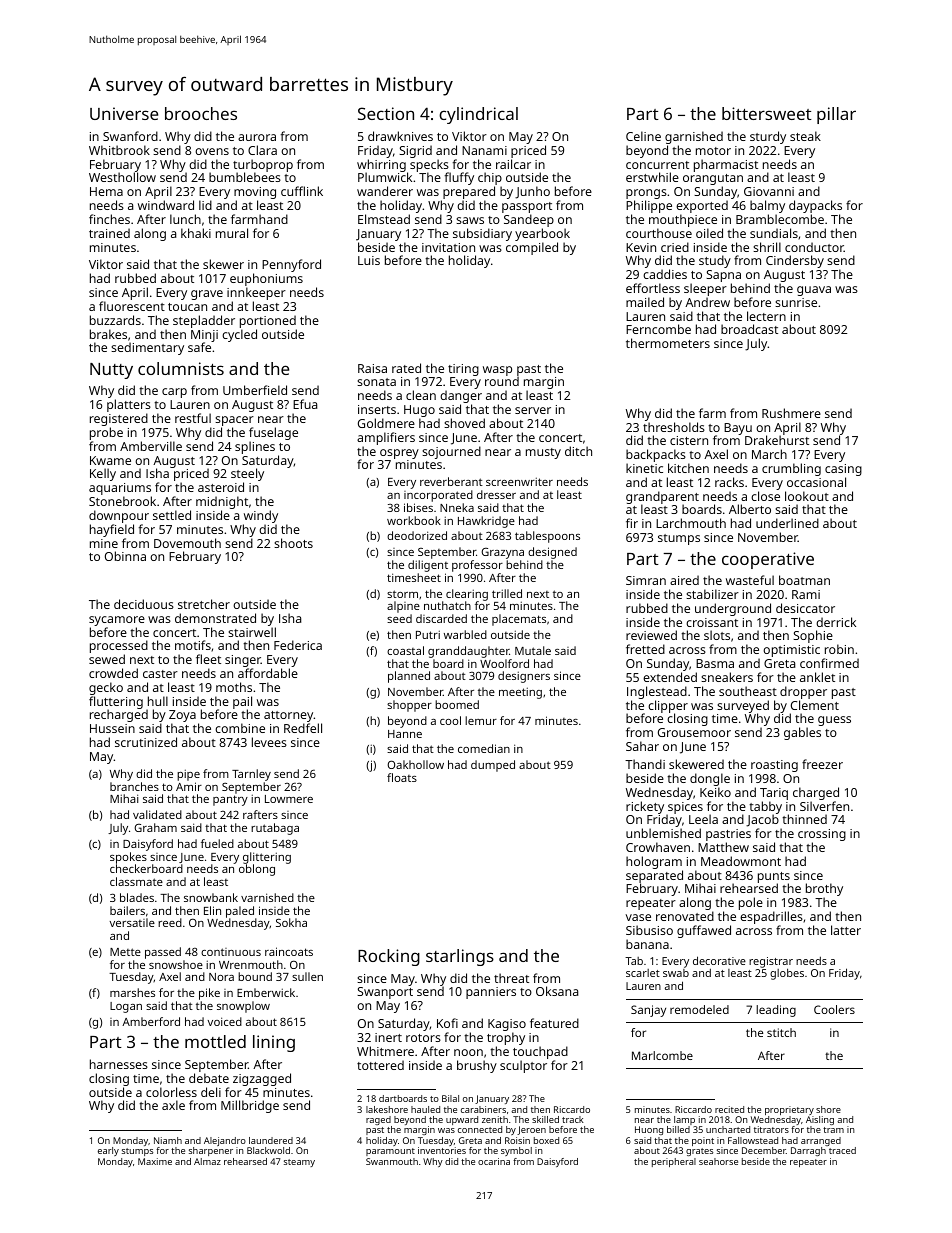 This screenshot has height=1233, width=952. I want to click on Maxime, so click(155, 1161).
